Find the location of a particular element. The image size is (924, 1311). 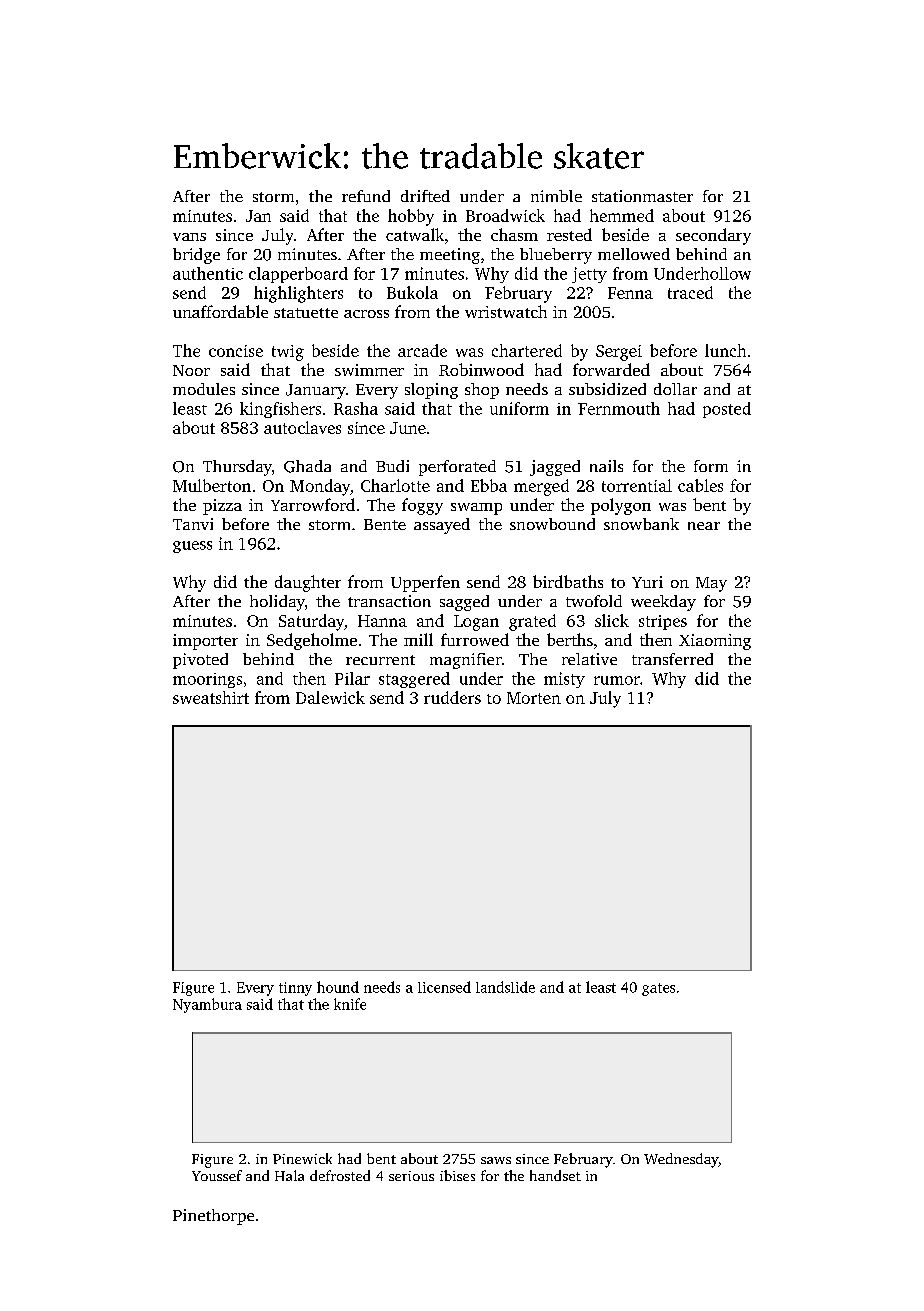

drifted is located at coordinates (425, 196).
